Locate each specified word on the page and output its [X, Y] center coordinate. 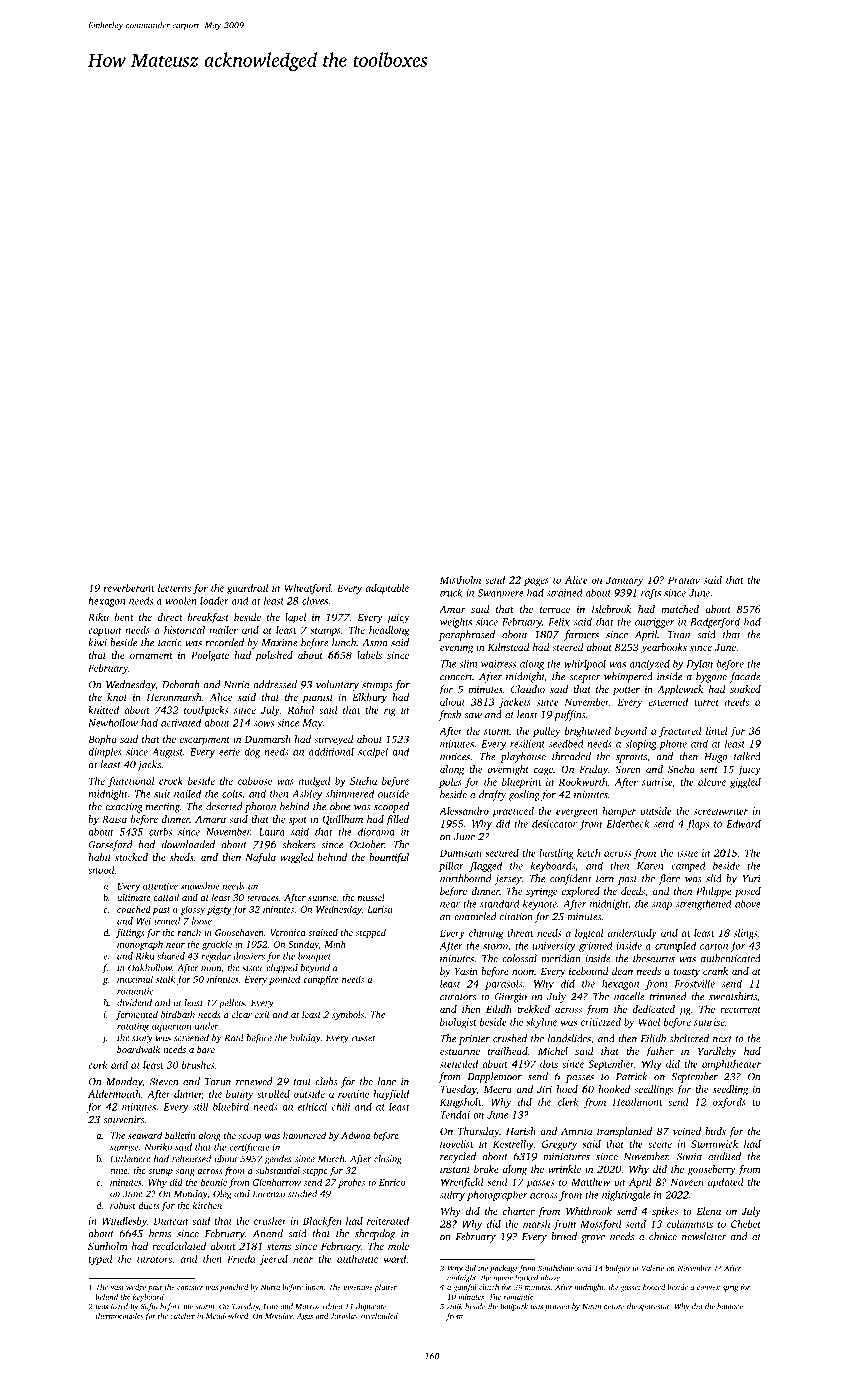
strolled [273, 1094]
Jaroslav [344, 1316]
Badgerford [715, 622]
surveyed [334, 740]
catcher [182, 1316]
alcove [712, 782]
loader [214, 600]
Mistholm [460, 580]
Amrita [576, 1131]
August [167, 753]
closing [388, 1160]
